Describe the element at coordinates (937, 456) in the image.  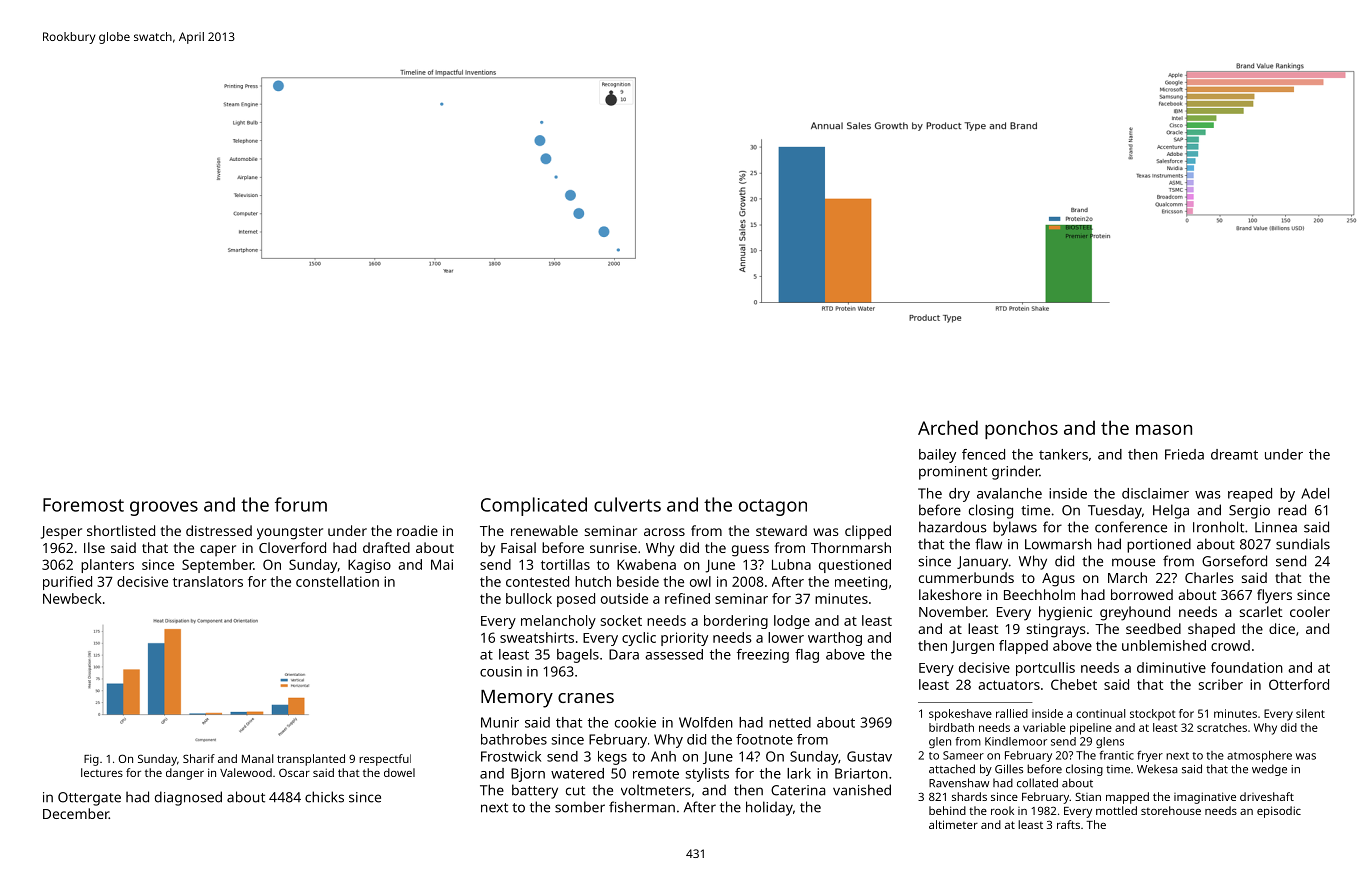
I see `bailey` at that location.
